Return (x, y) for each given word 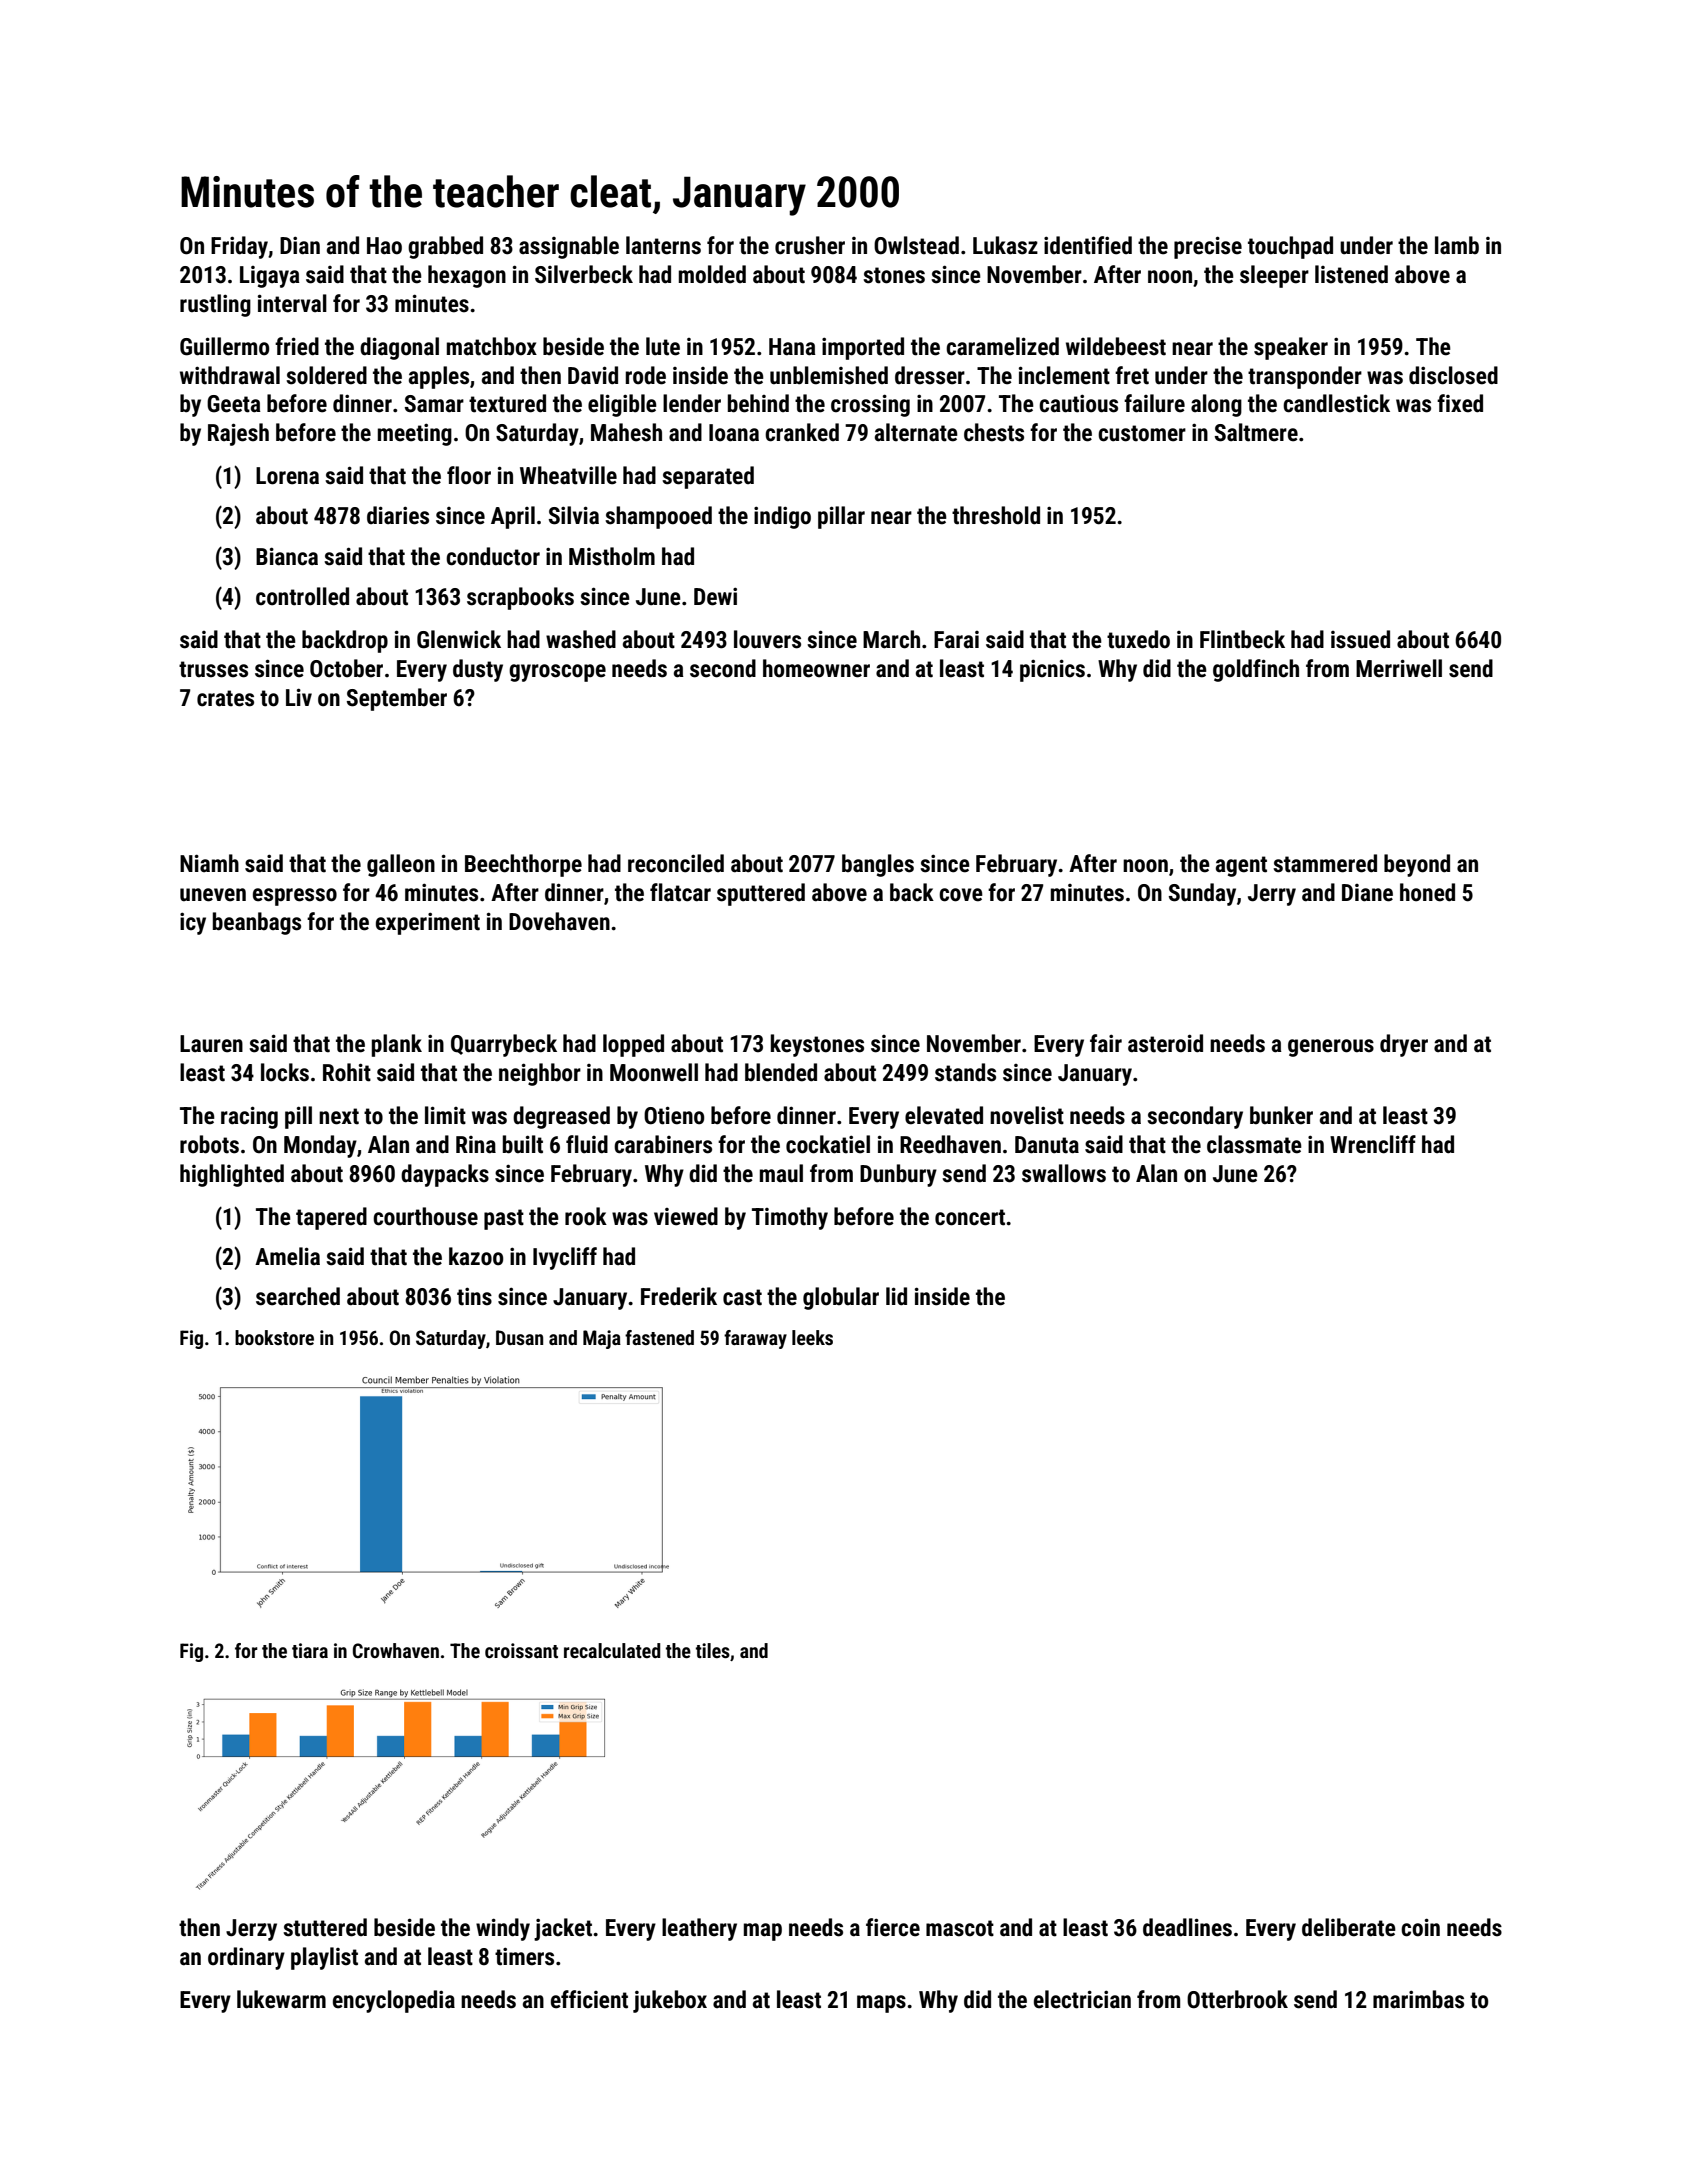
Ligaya (270, 277)
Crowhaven (396, 1650)
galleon (401, 865)
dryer (1404, 1045)
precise (1208, 247)
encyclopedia (394, 2001)
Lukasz (1005, 245)
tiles (713, 1650)
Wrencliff (1373, 1144)
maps (881, 2004)
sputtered (761, 894)
